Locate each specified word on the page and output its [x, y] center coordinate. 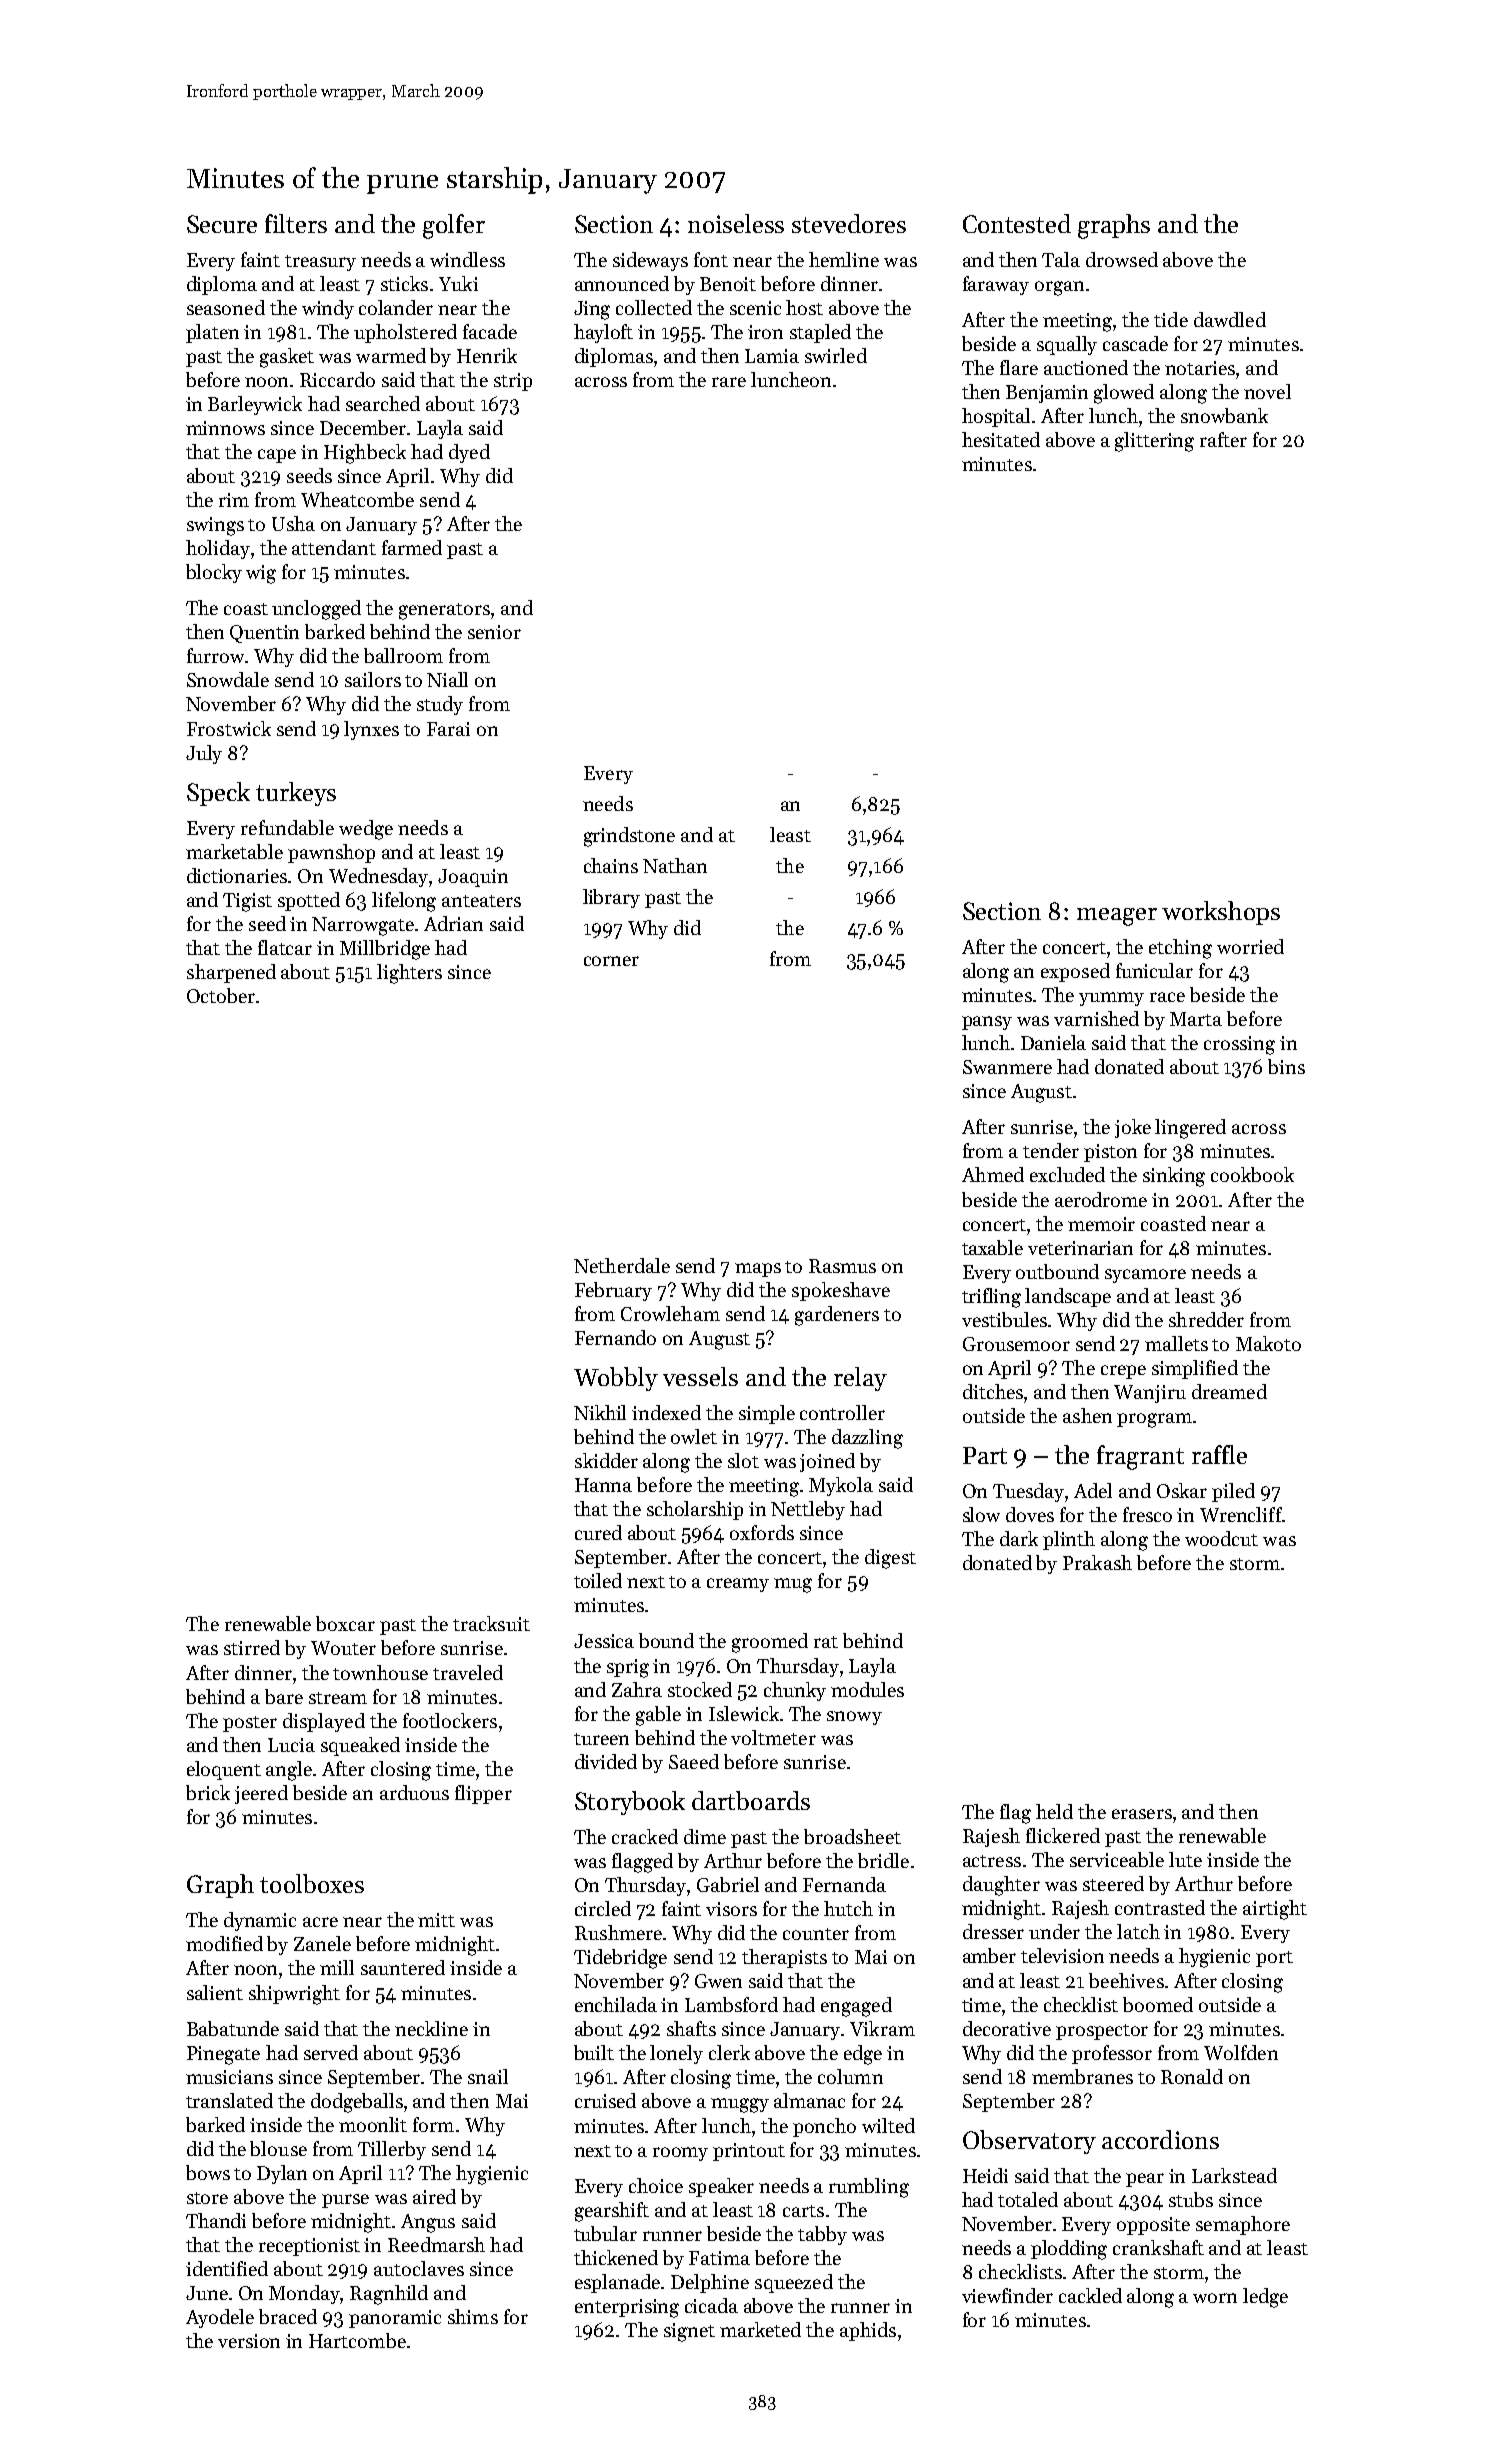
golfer [454, 226]
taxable [992, 1247]
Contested [1017, 223]
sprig [628, 1668]
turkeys [296, 794]
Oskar [1182, 1490]
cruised [605, 2100]
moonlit [373, 2124]
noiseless [736, 223]
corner [611, 961]
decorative [1007, 2028]
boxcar [345, 1623]
